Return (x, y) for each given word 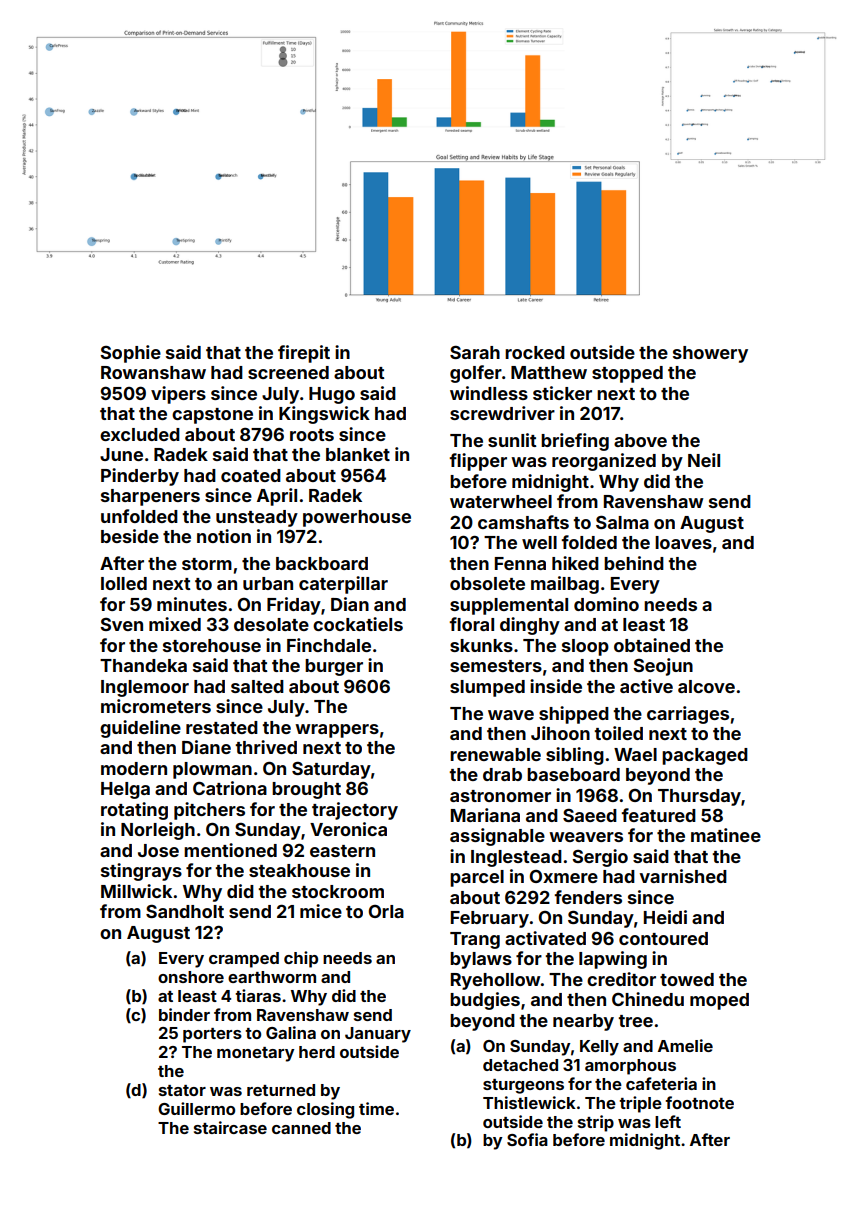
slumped (487, 688)
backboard (322, 563)
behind (634, 563)
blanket (358, 454)
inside (556, 686)
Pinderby (140, 477)
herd (317, 1052)
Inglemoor (145, 688)
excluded (140, 434)
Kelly (599, 1048)
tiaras (258, 995)
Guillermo (196, 1108)
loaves (683, 542)
